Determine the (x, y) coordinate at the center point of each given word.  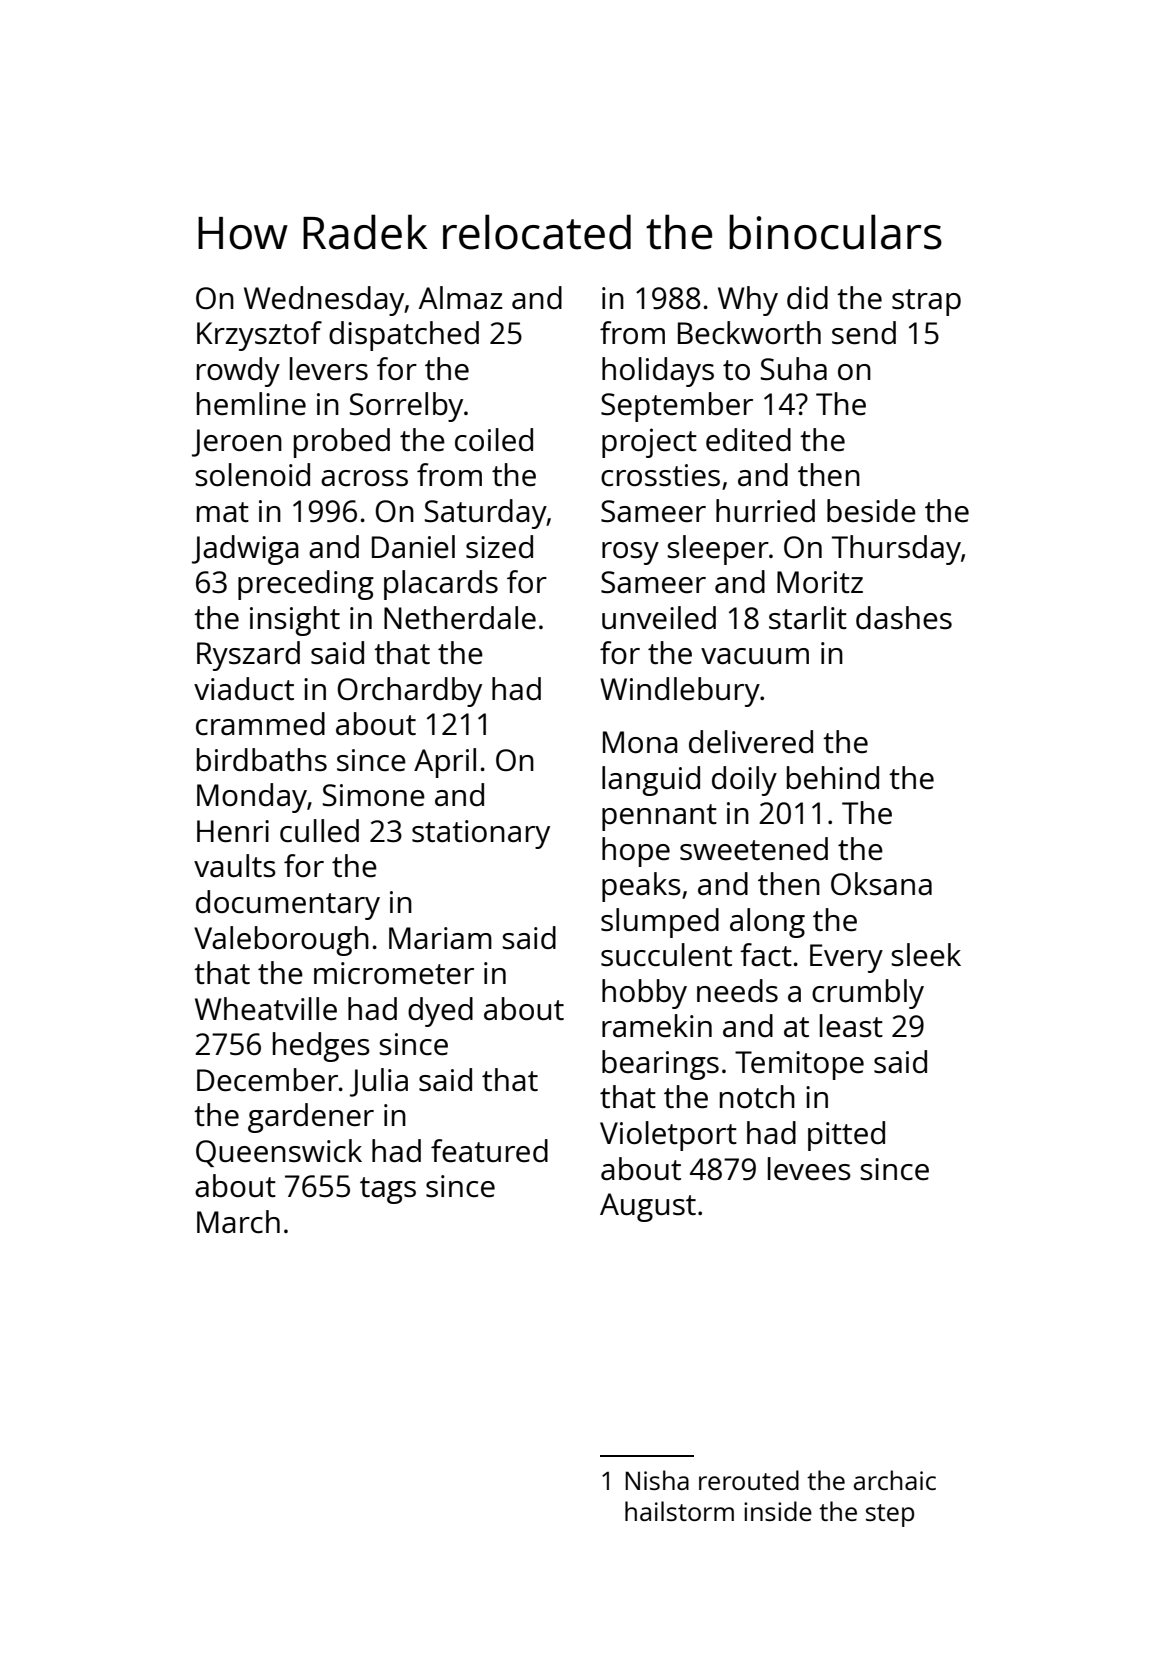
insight (295, 621)
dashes (904, 618)
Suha (794, 369)
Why (748, 301)
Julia (379, 1082)
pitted (846, 1136)
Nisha (657, 1480)
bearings (660, 1065)
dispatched (404, 336)
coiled (494, 440)
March (238, 1222)
